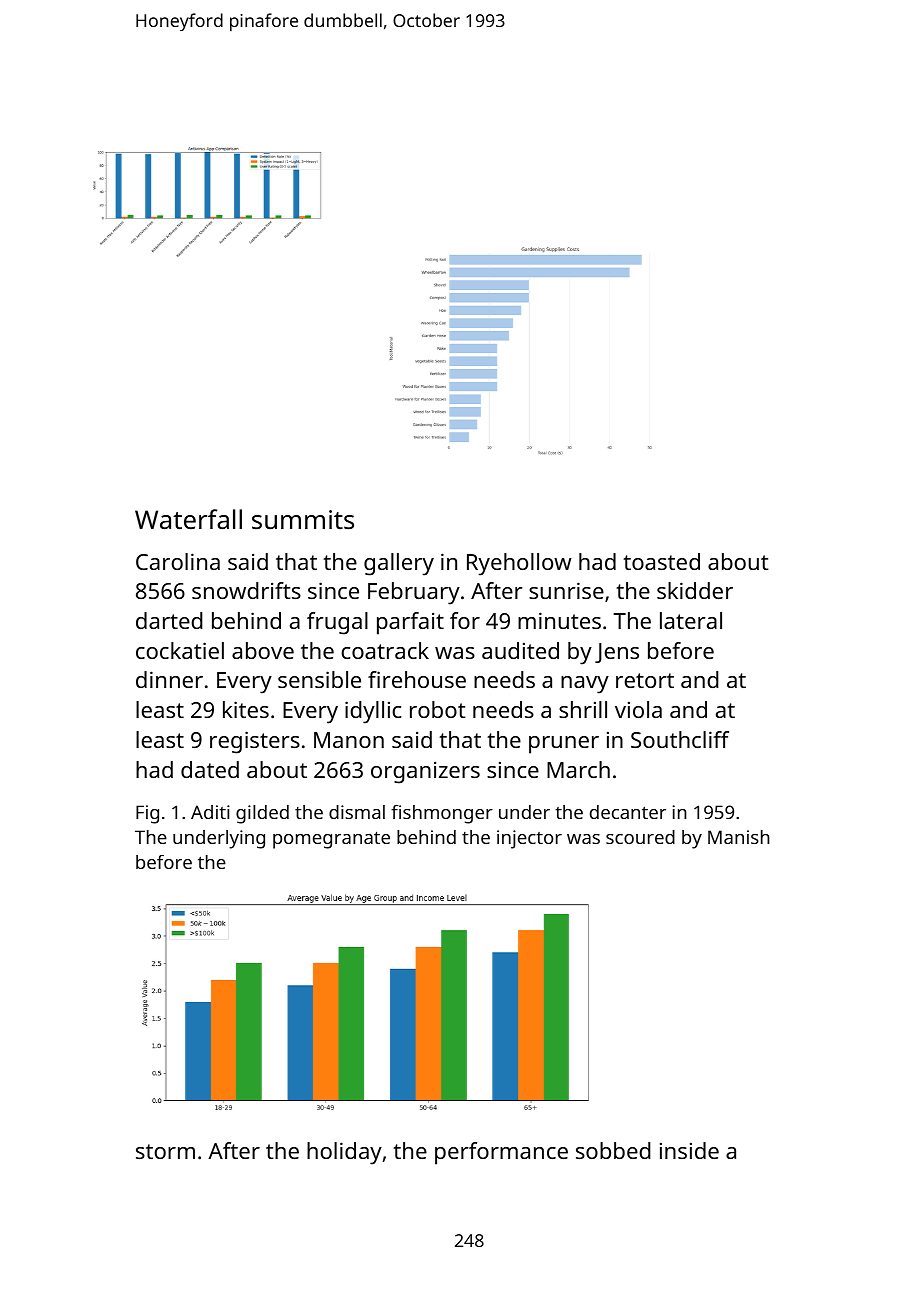 The image size is (908, 1316). What do you see at coordinates (640, 837) in the page?
I see `scoured` at bounding box center [640, 837].
